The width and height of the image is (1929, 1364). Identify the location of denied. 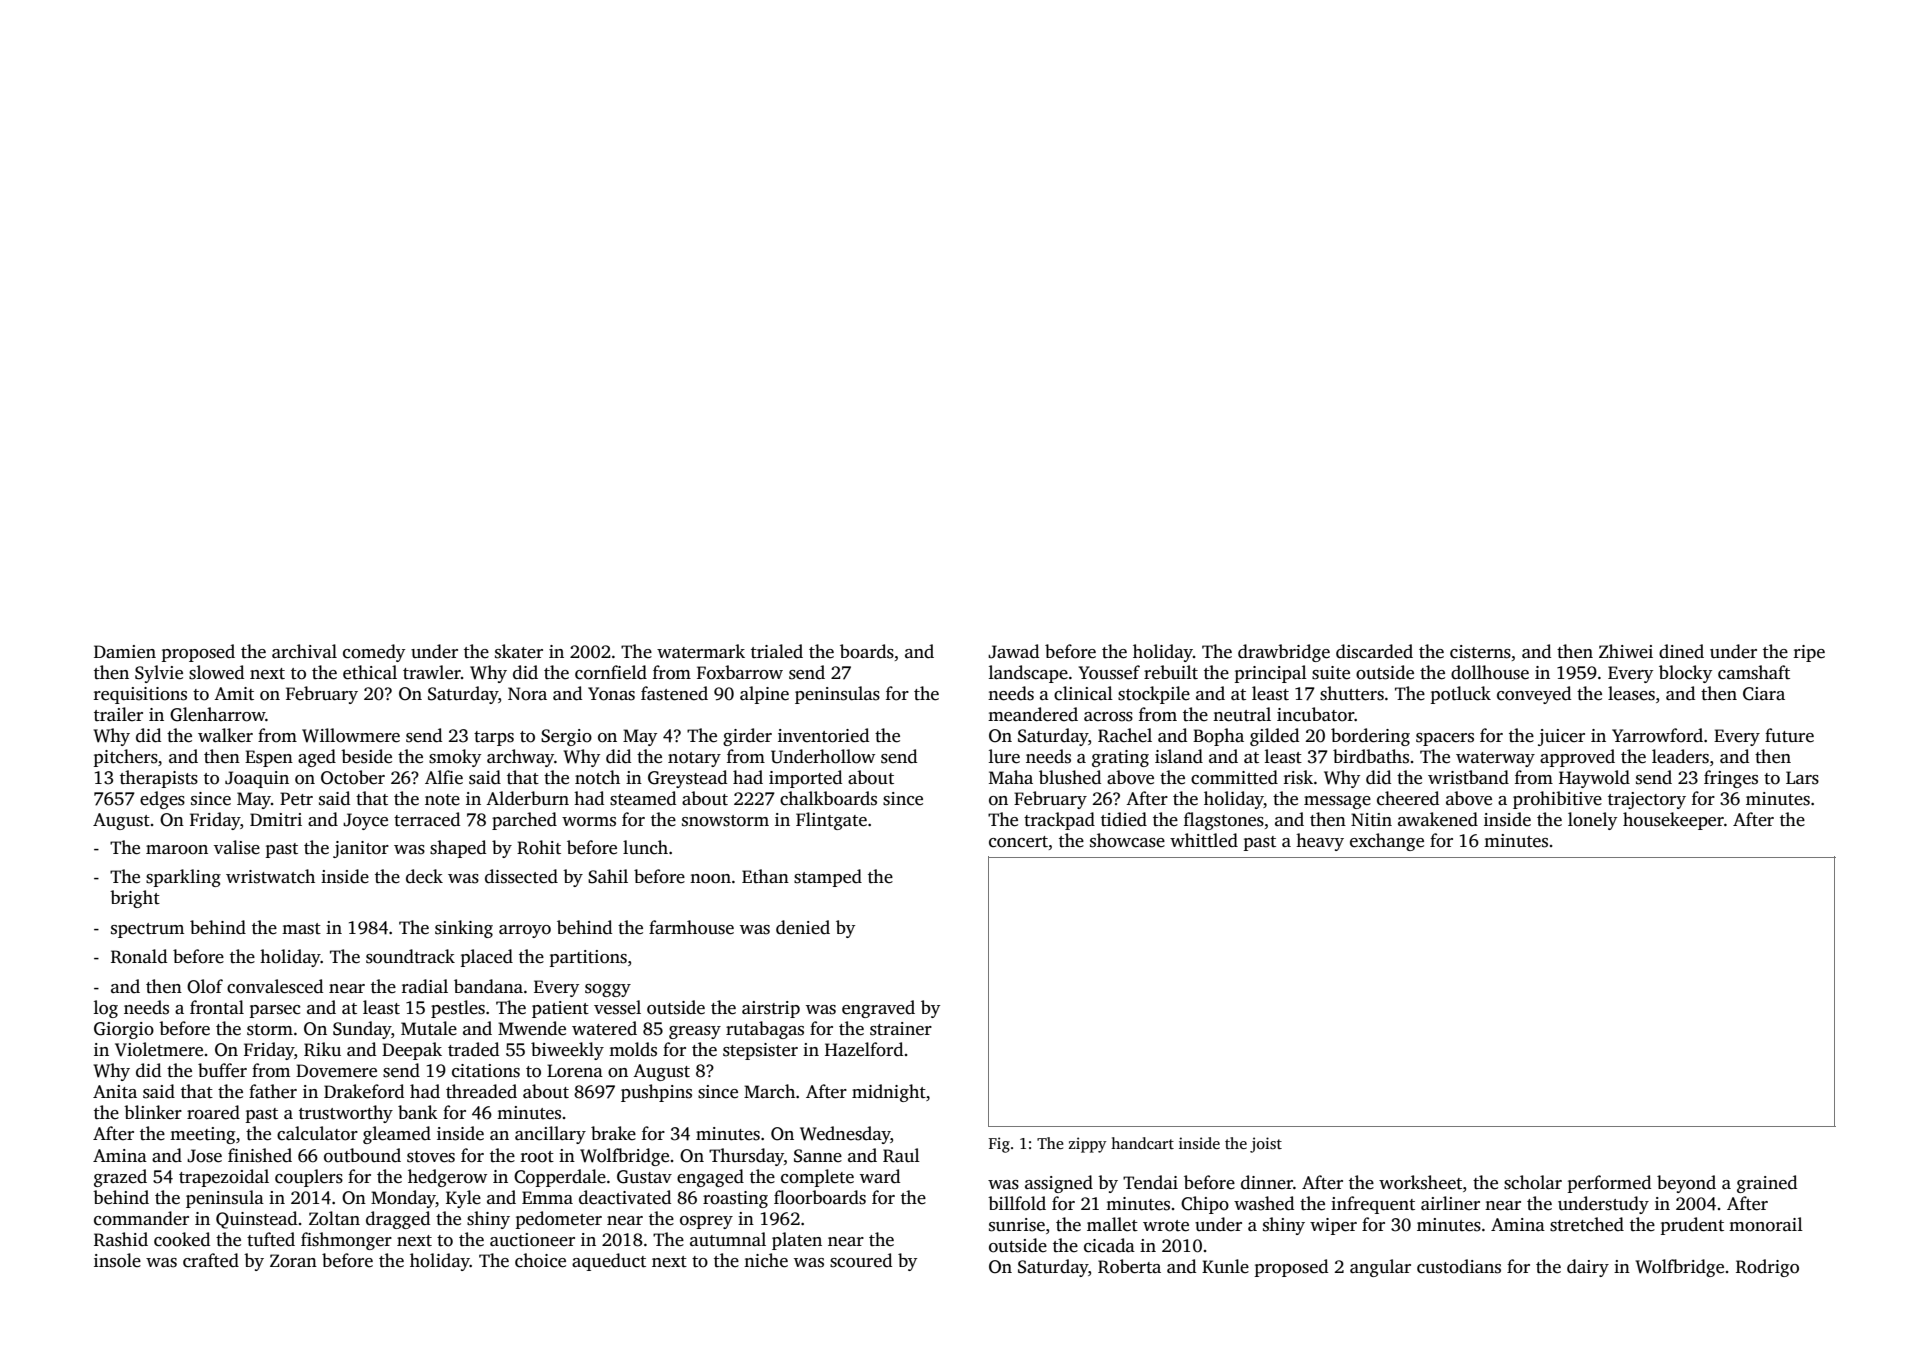
(803, 927).
